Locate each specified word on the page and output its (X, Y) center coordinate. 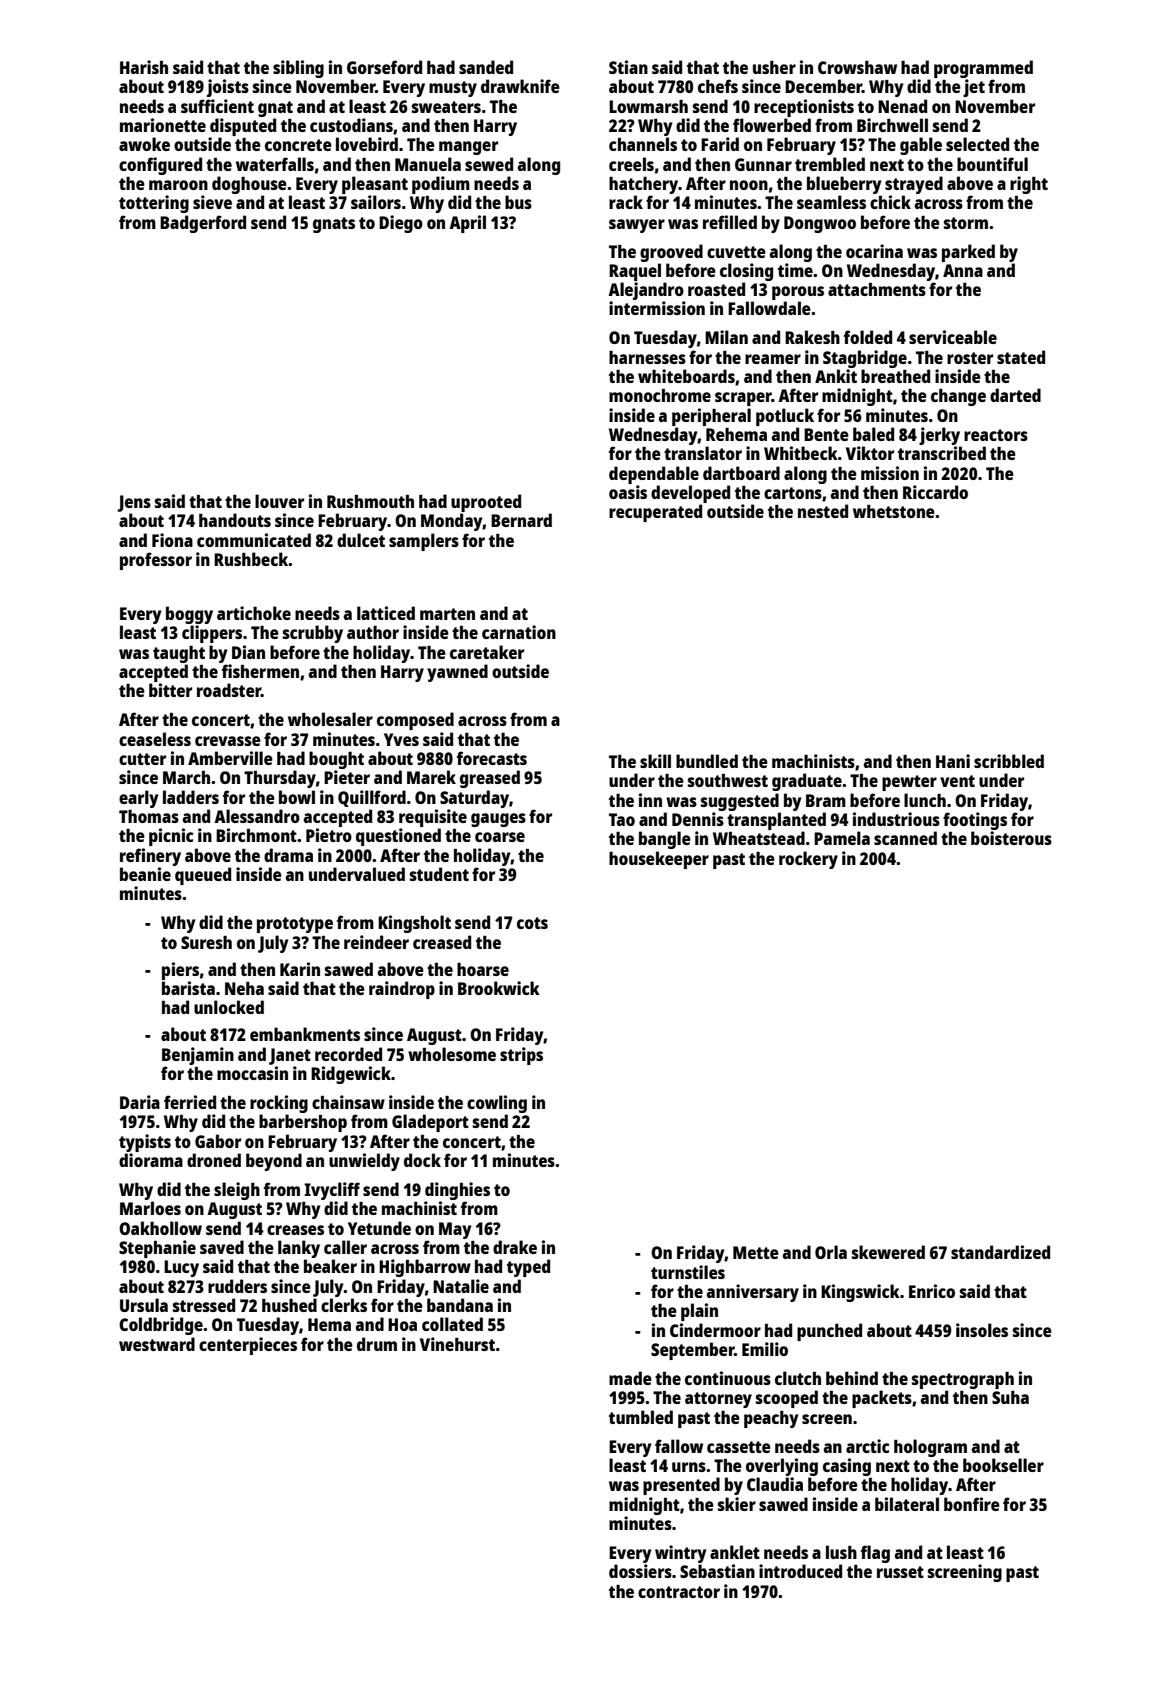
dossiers (640, 1571)
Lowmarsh (648, 106)
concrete (298, 145)
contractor (679, 1592)
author (373, 632)
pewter (909, 783)
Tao (622, 819)
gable (921, 146)
